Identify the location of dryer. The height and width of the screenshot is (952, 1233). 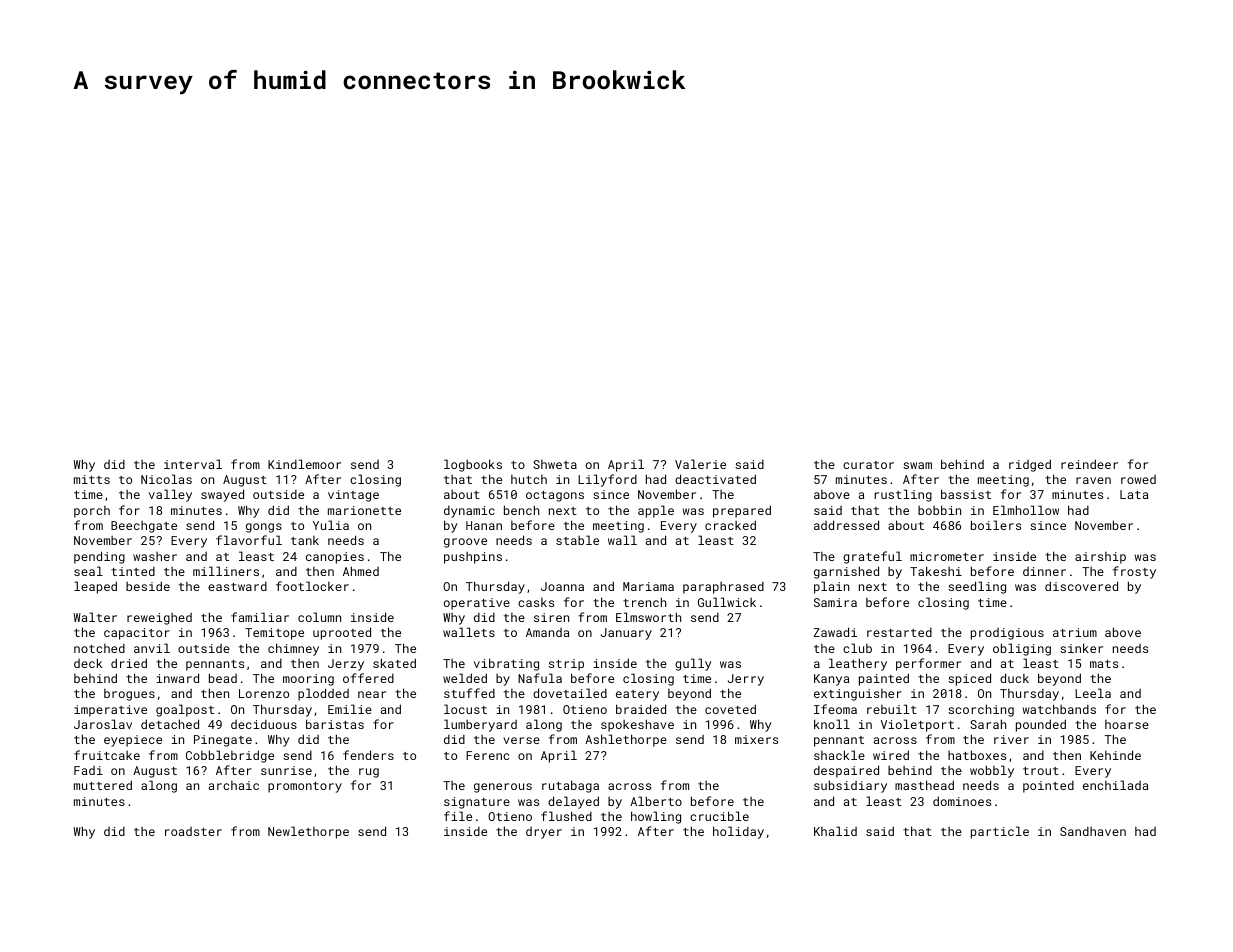
(544, 833).
